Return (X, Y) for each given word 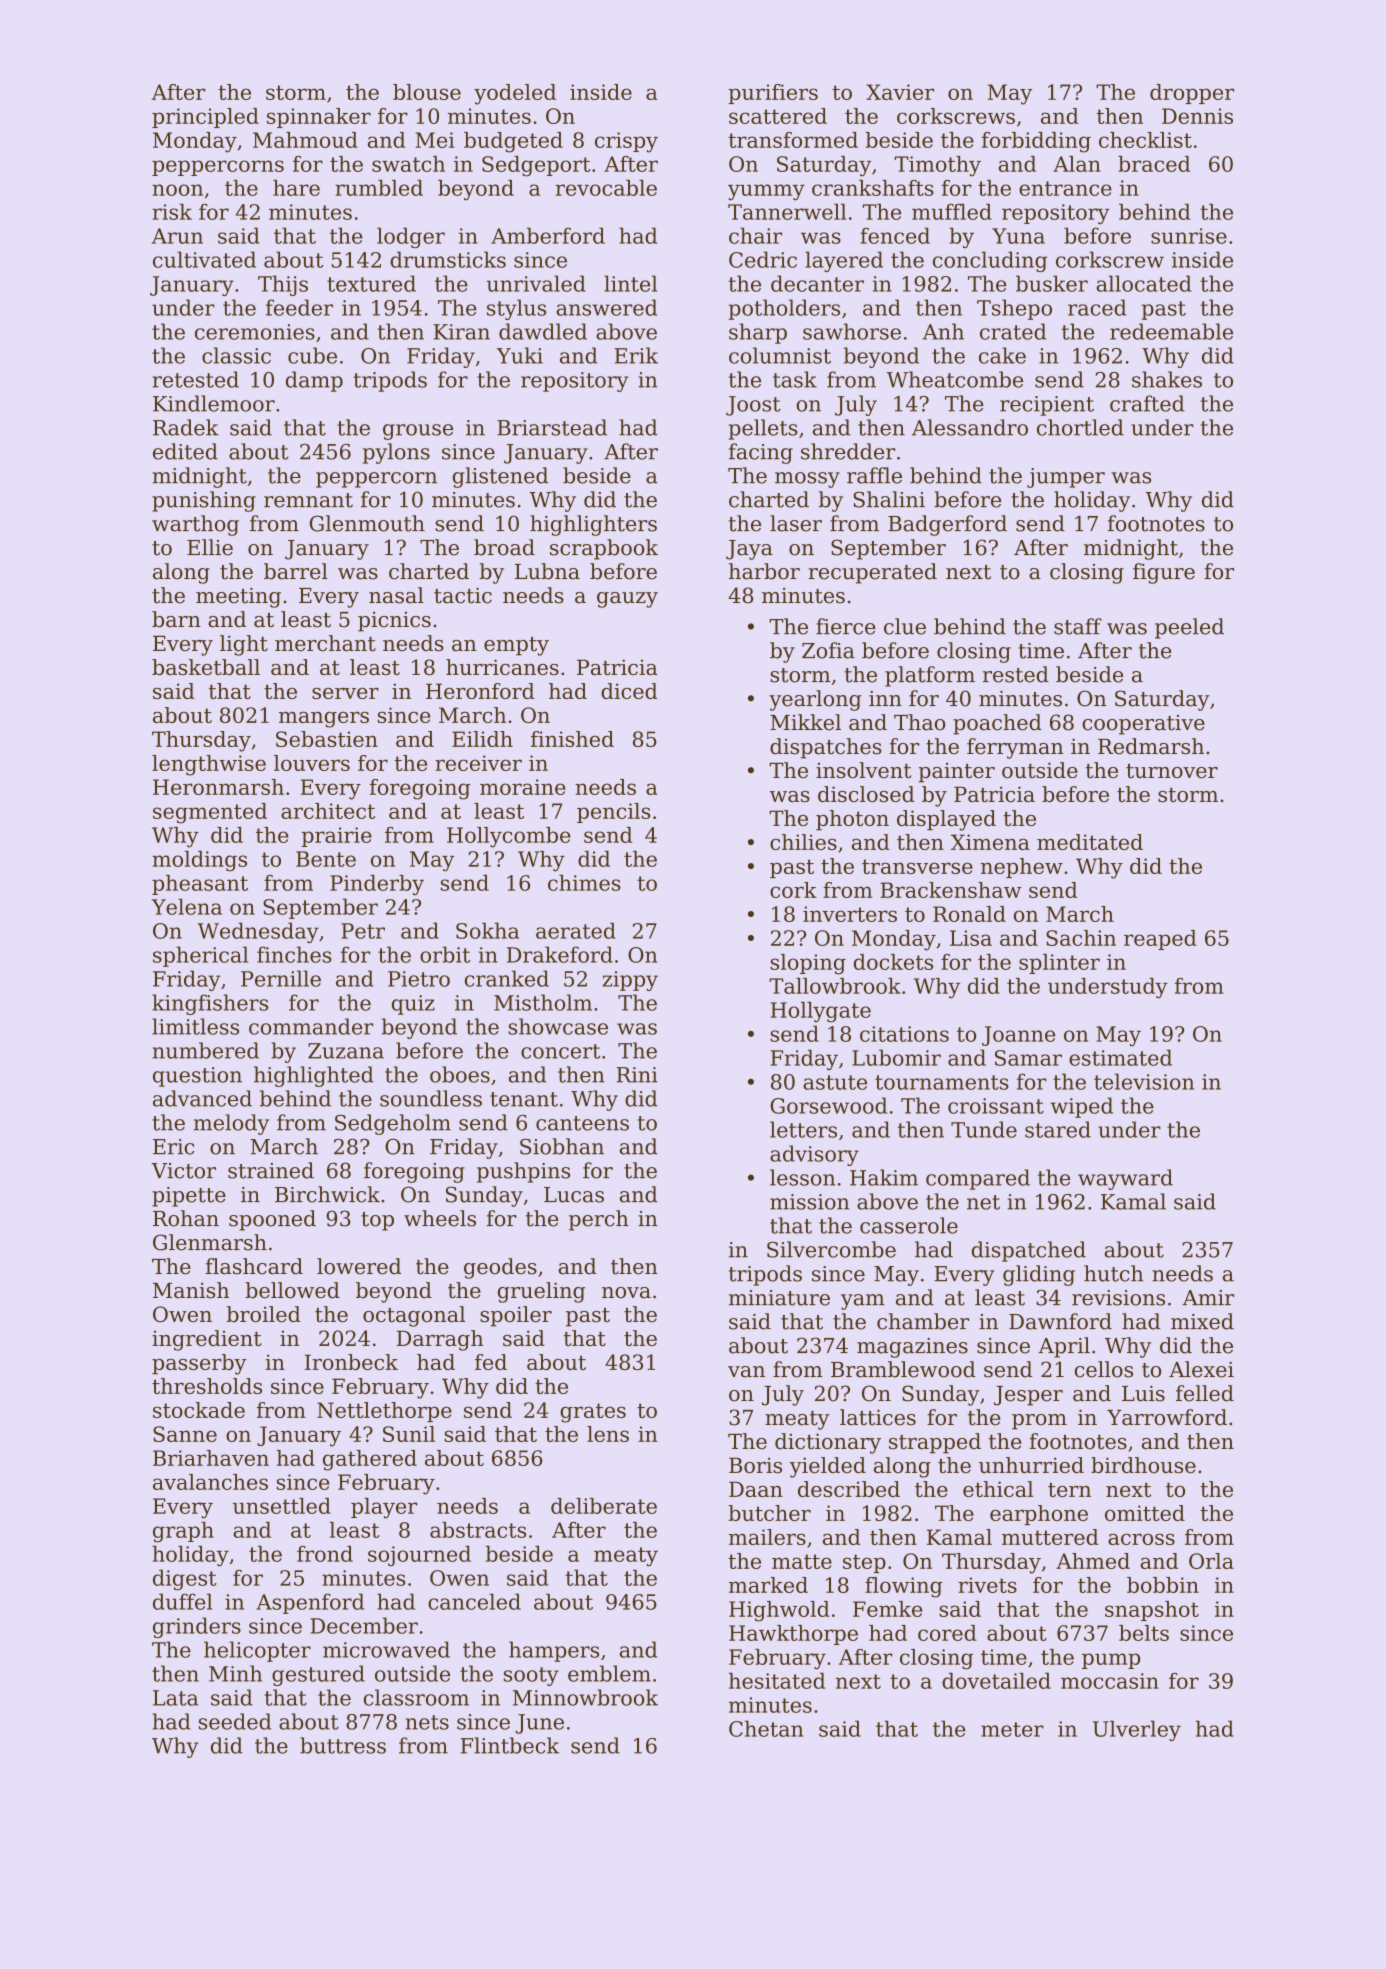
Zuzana (346, 1051)
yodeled (515, 94)
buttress (343, 1745)
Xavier (900, 92)
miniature (779, 1298)
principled (205, 118)
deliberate (604, 1506)
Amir (1208, 1297)
